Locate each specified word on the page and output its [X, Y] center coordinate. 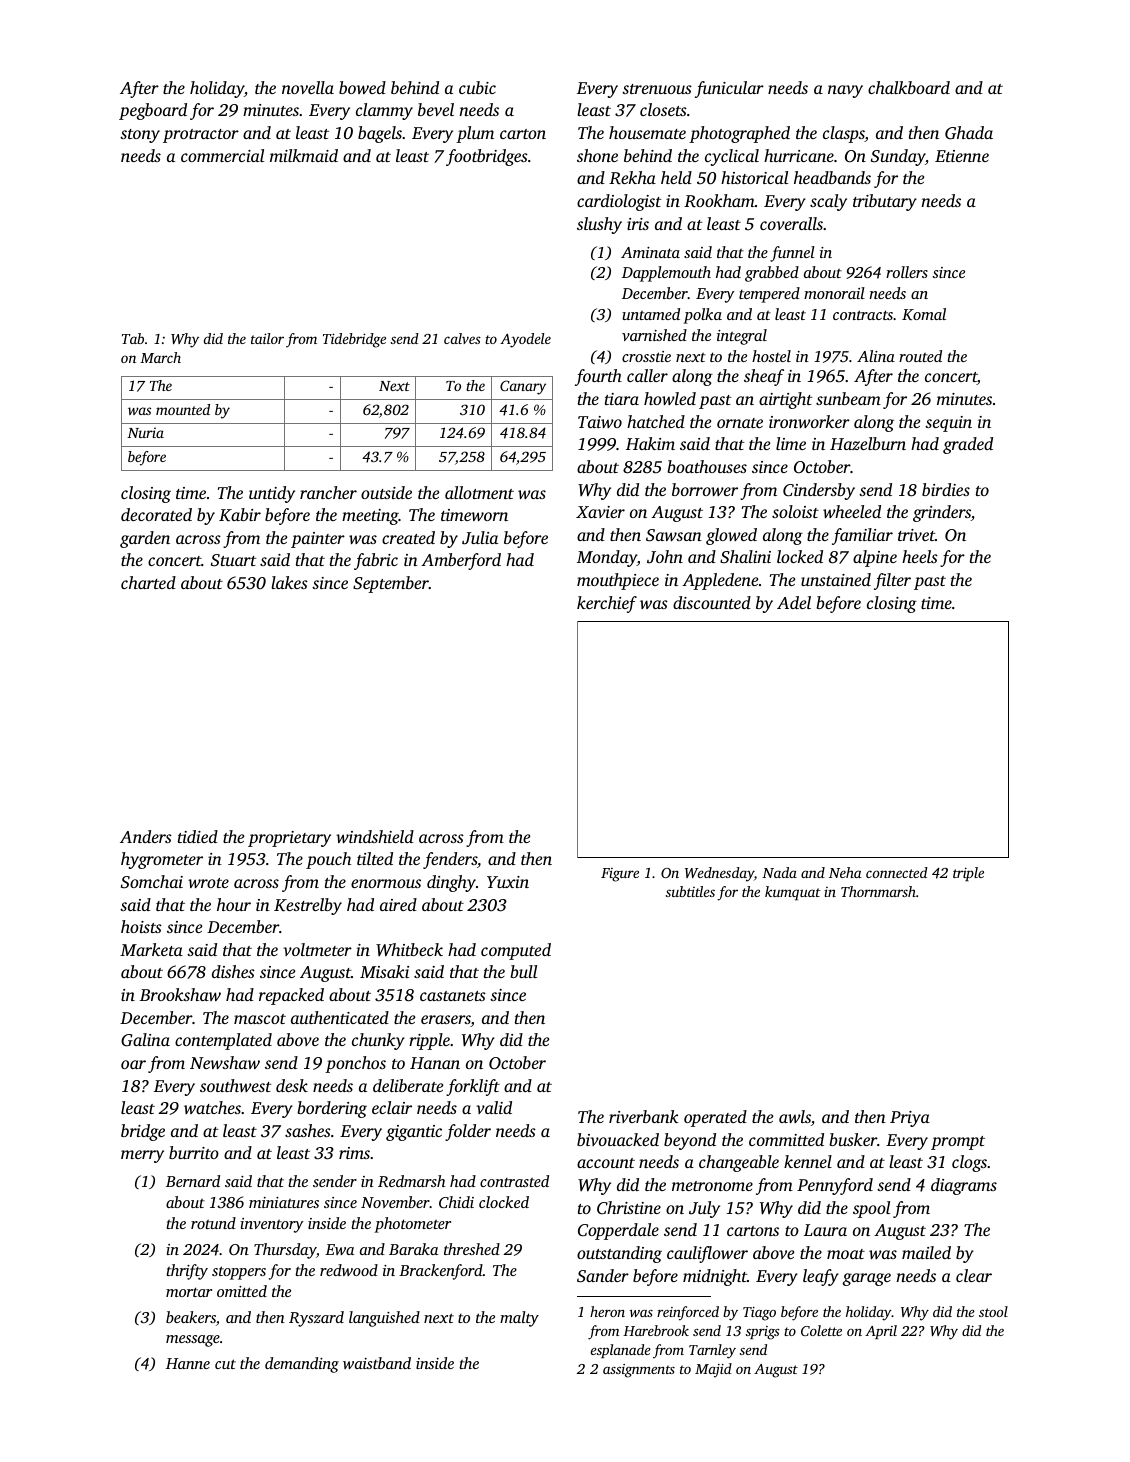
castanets [453, 996]
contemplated [223, 1041]
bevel [436, 109]
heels [920, 556]
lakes [289, 582]
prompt [958, 1143]
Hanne [188, 1363]
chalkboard [909, 87]
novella [308, 87]
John [665, 557]
